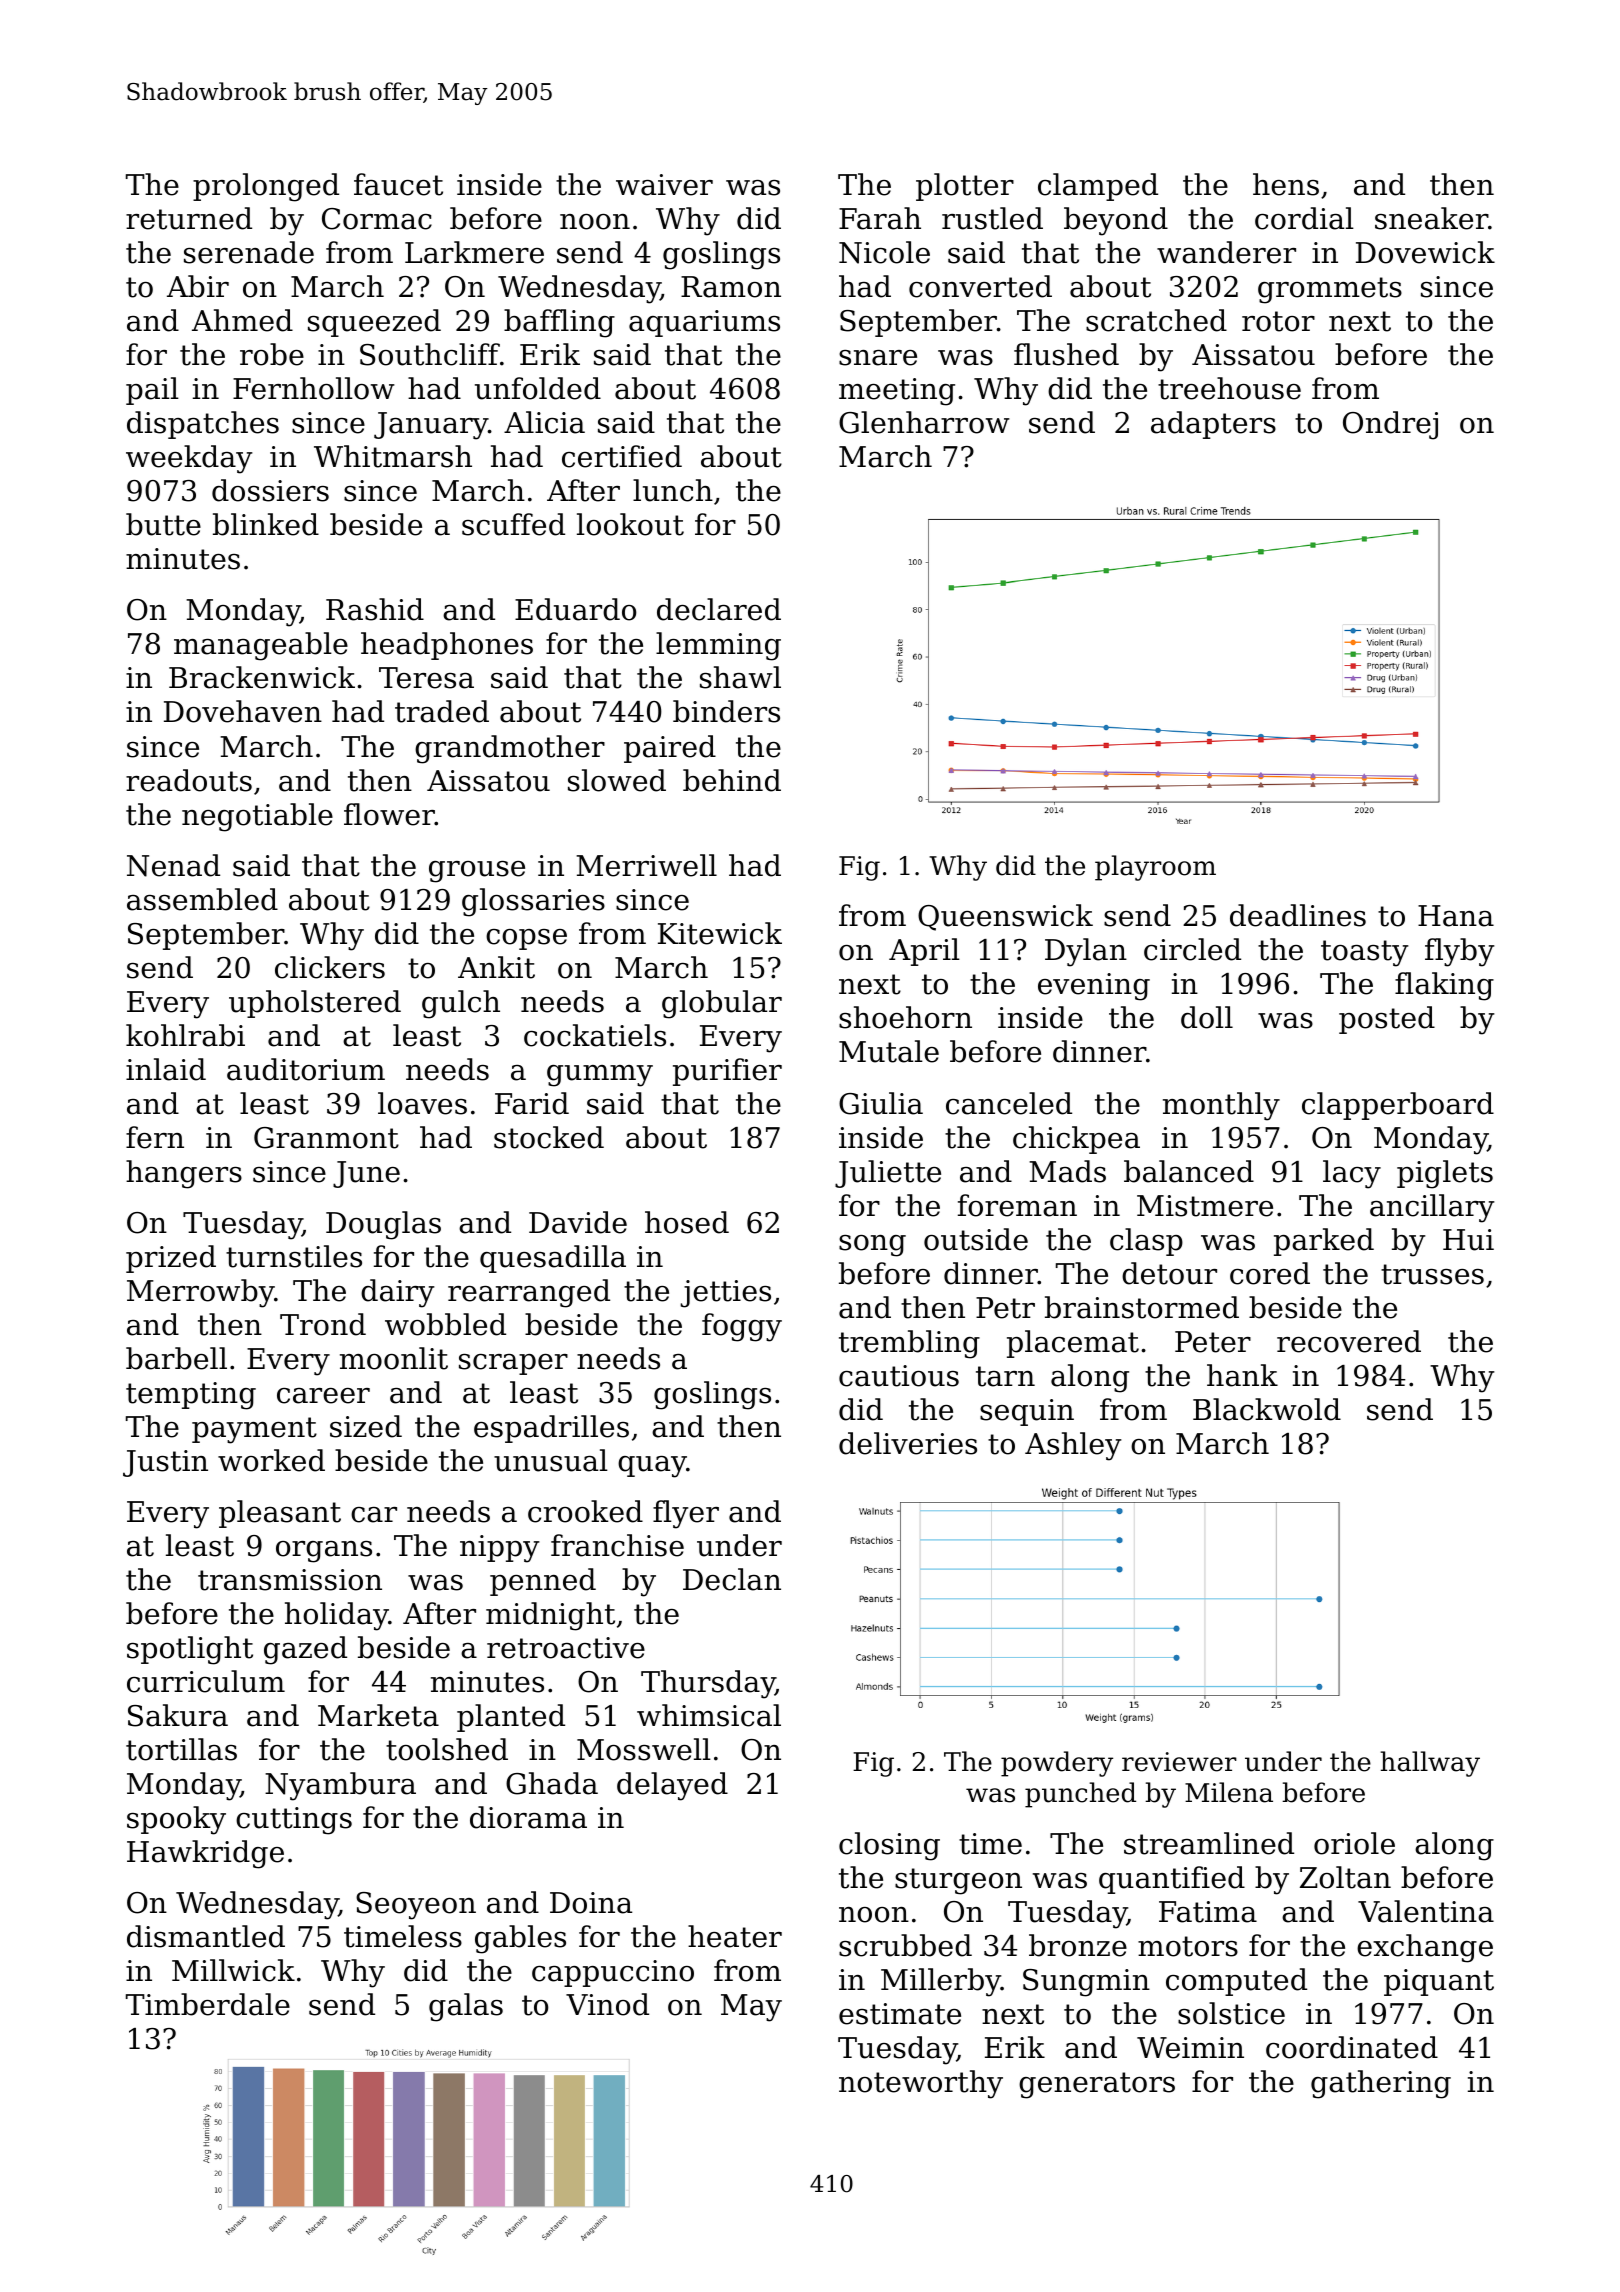 This screenshot has height=2292, width=1620. I want to click on shawl, so click(740, 677).
